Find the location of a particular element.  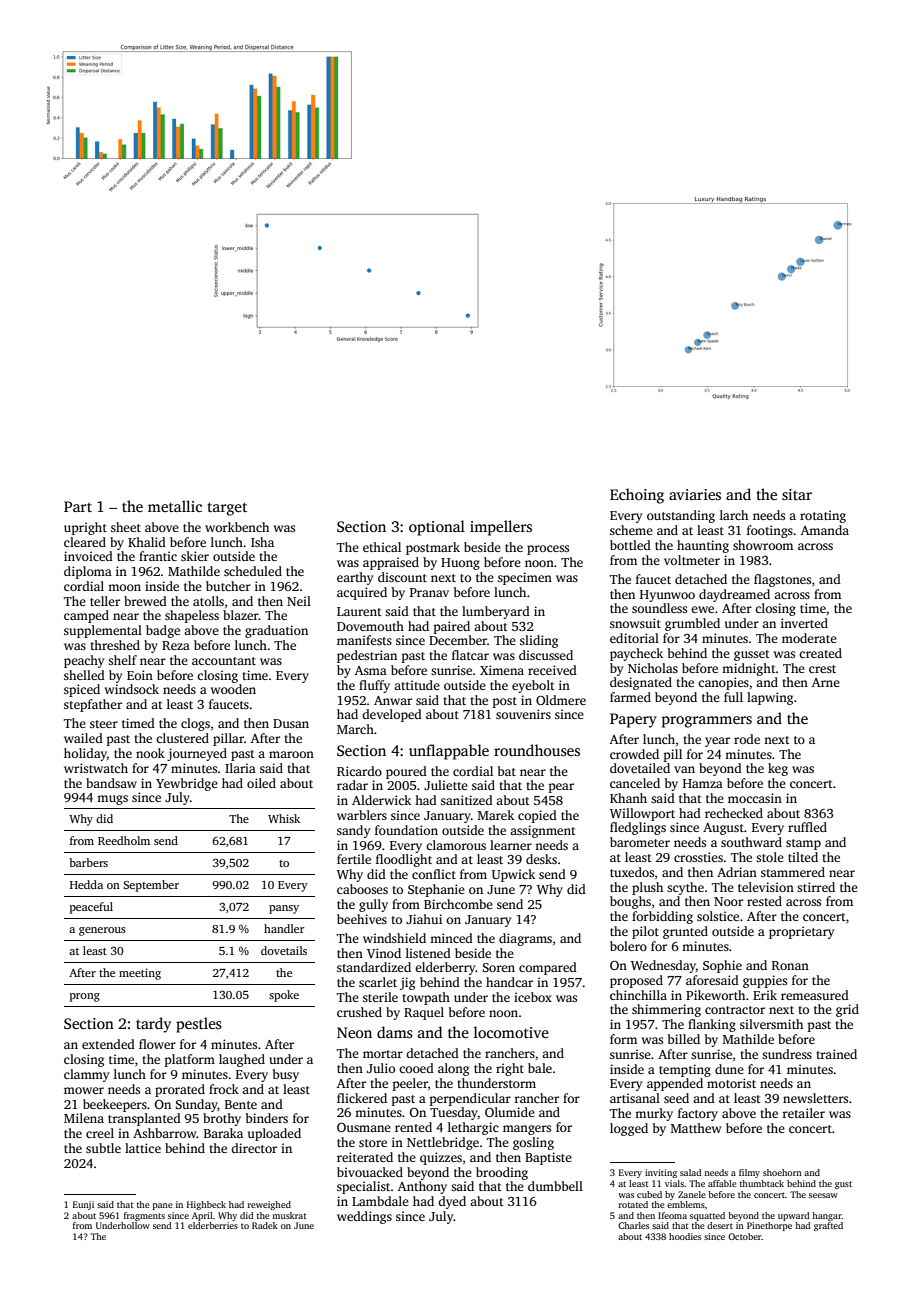

silversmith is located at coordinates (771, 1024).
